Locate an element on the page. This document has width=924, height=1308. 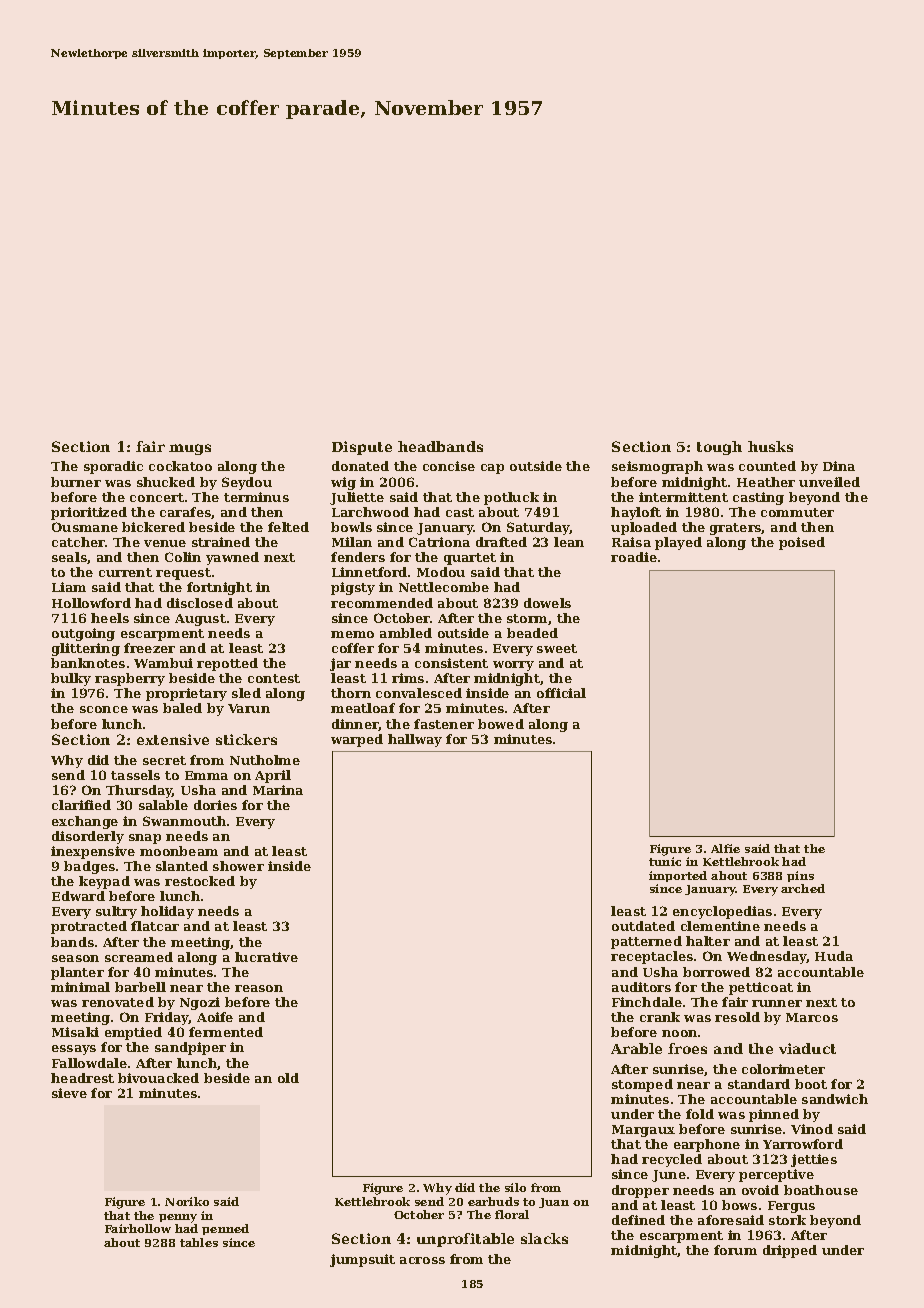
Aoife is located at coordinates (215, 1017).
